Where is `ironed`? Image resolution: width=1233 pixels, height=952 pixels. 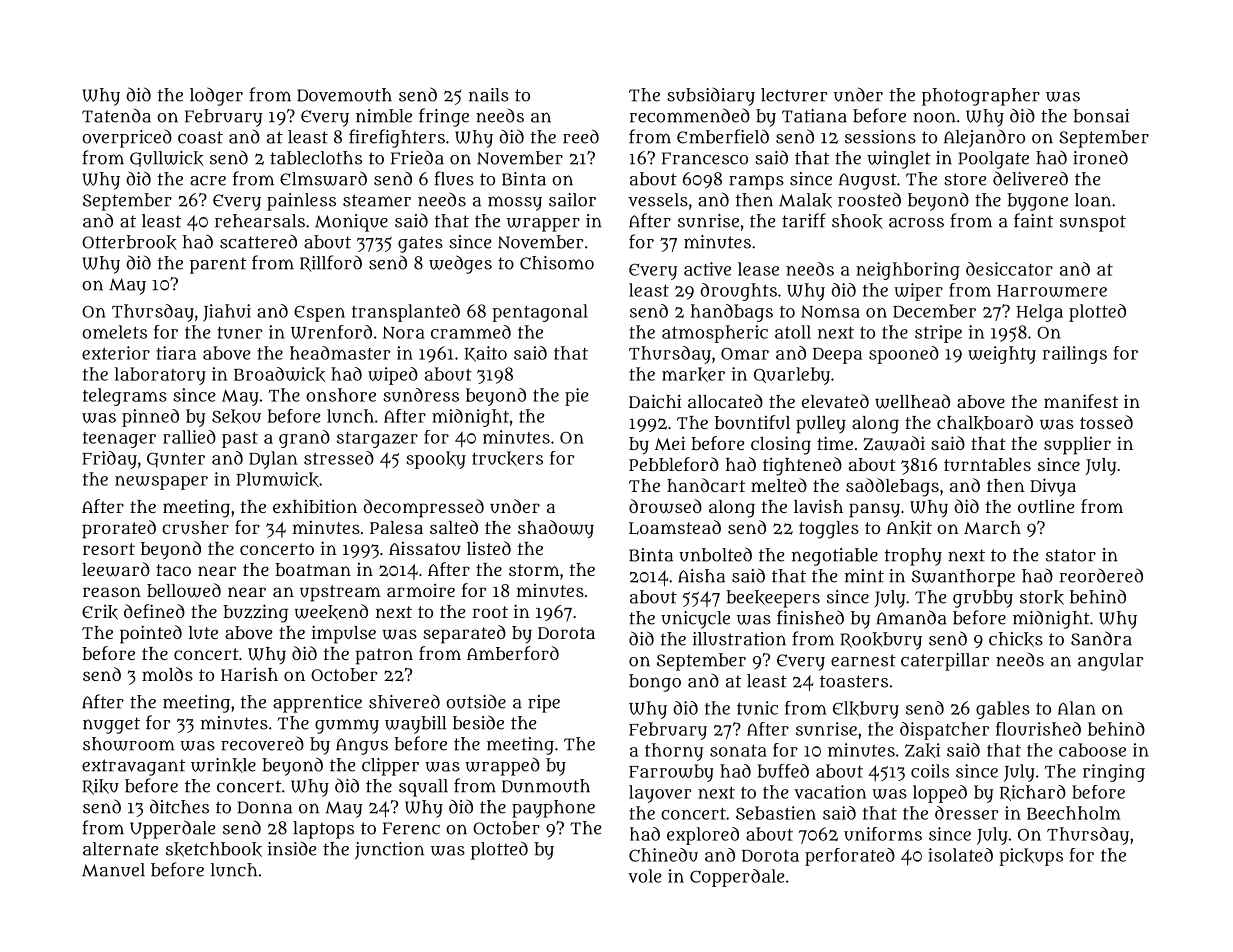
ironed is located at coordinates (1100, 157).
